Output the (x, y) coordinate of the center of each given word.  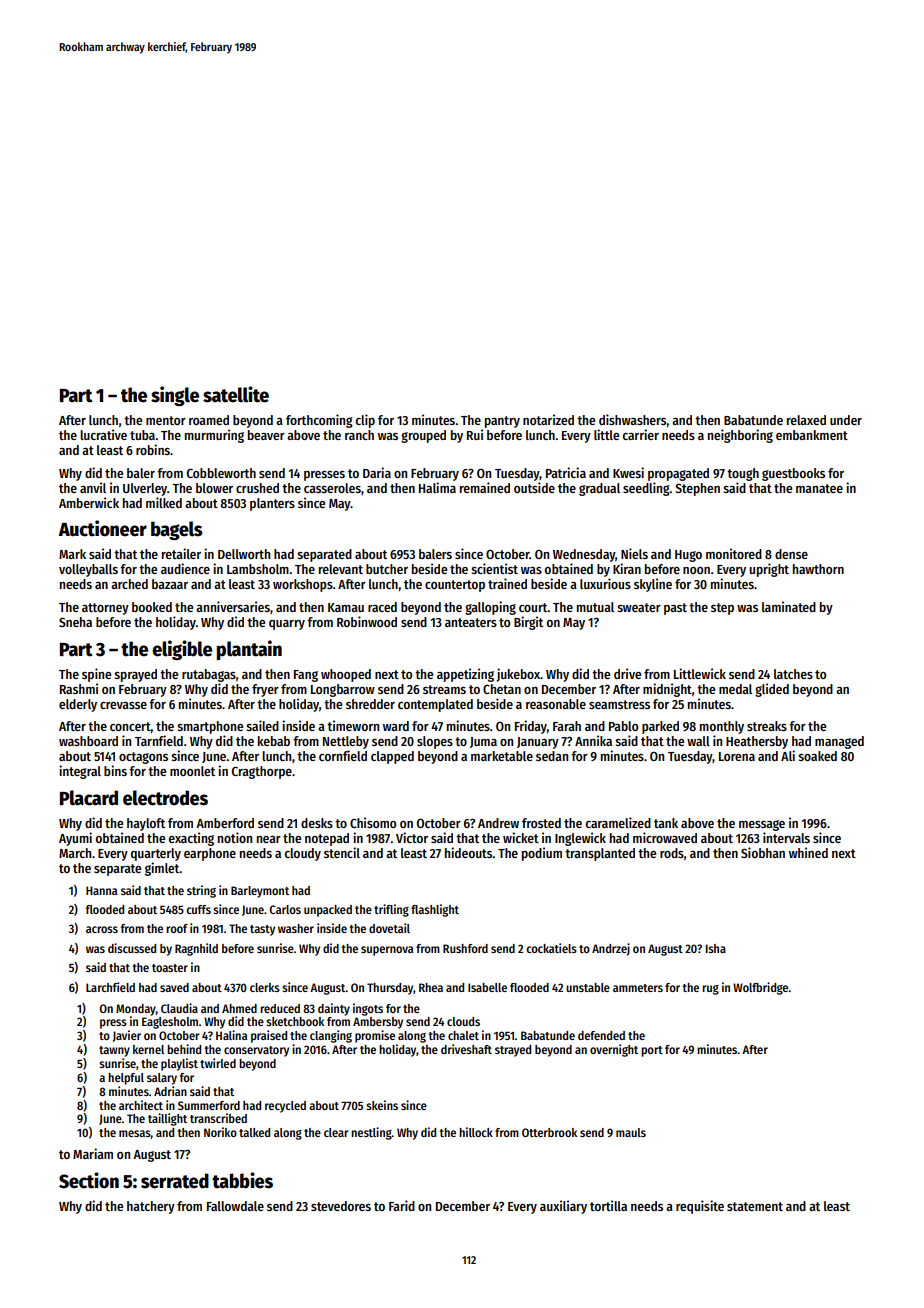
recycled (285, 1107)
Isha (716, 948)
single (175, 396)
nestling (371, 1133)
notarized (548, 419)
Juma (483, 742)
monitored (734, 553)
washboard (88, 741)
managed (839, 742)
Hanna (101, 890)
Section (89, 1180)
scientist (494, 568)
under (846, 420)
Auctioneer (102, 528)
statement (755, 1206)
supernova (387, 951)
